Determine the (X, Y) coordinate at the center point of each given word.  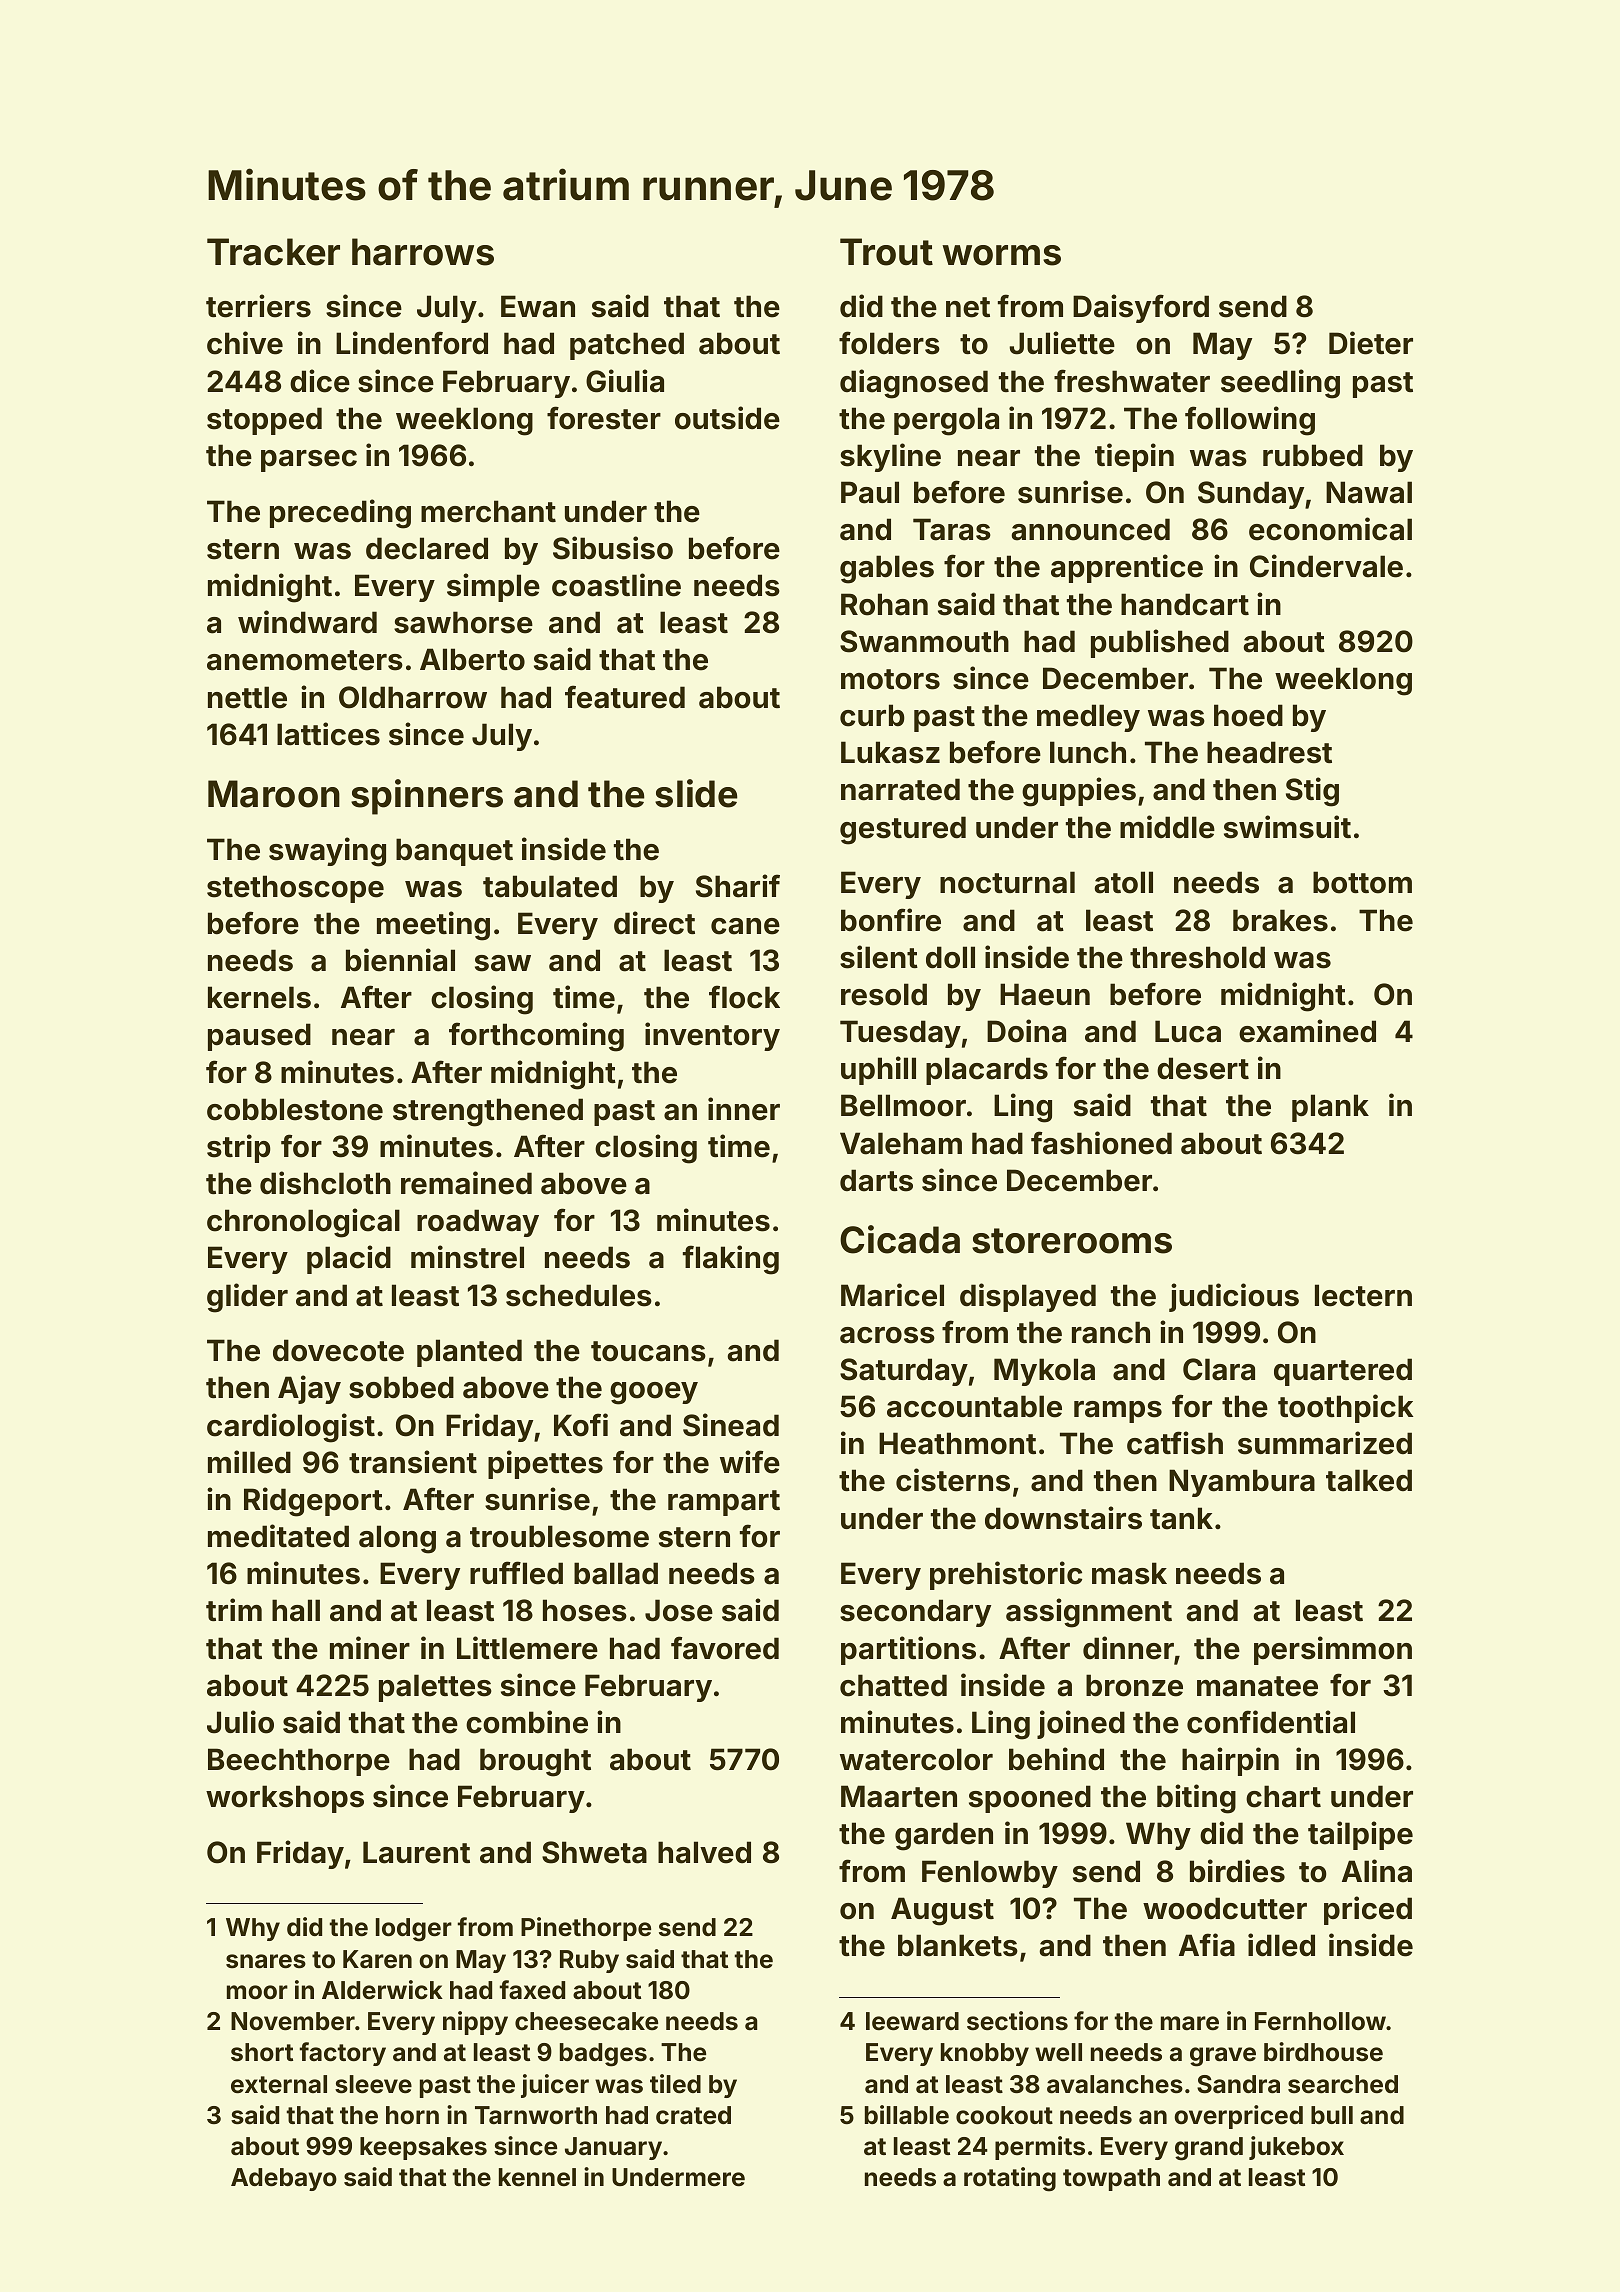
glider (247, 1298)
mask (1129, 1573)
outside (727, 418)
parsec (309, 461)
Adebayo (284, 2179)
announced (1090, 529)
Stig (1312, 792)
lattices (328, 734)
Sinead (731, 1425)
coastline (616, 585)
